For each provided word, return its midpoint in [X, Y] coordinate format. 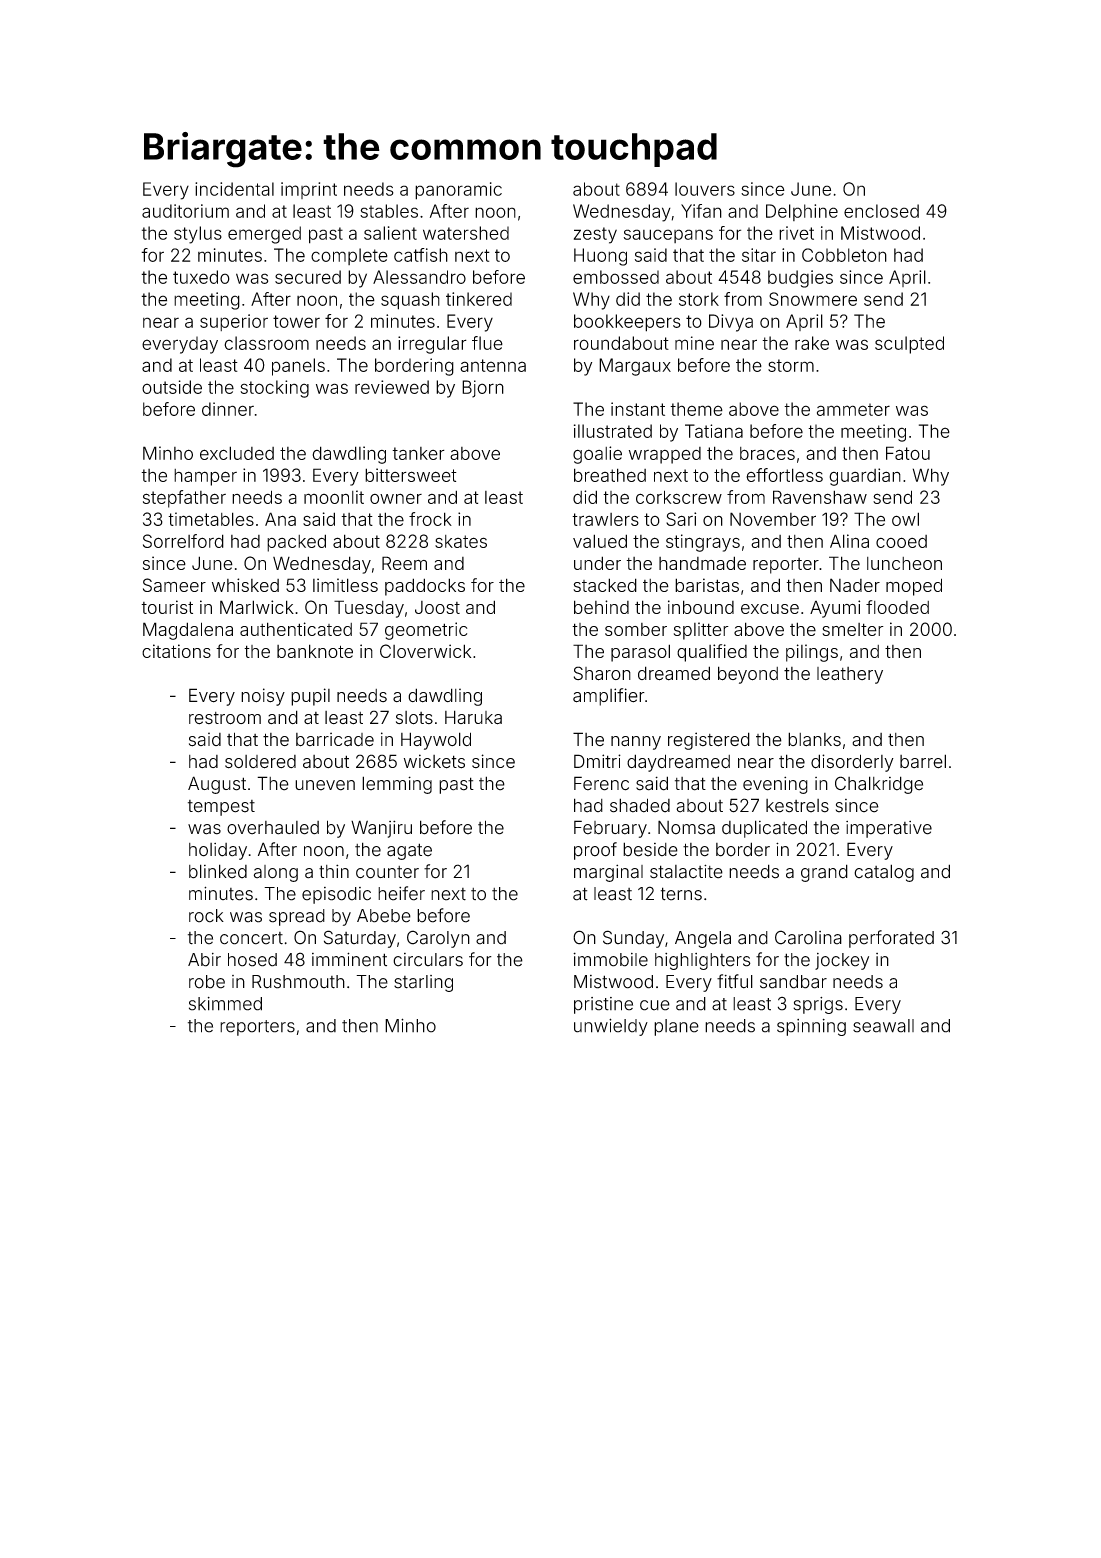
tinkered [479, 299]
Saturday [360, 939]
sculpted [909, 345]
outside [172, 387]
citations [176, 651]
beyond [748, 675]
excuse [770, 609]
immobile [610, 959]
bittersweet [411, 475]
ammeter [853, 409]
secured [308, 277]
